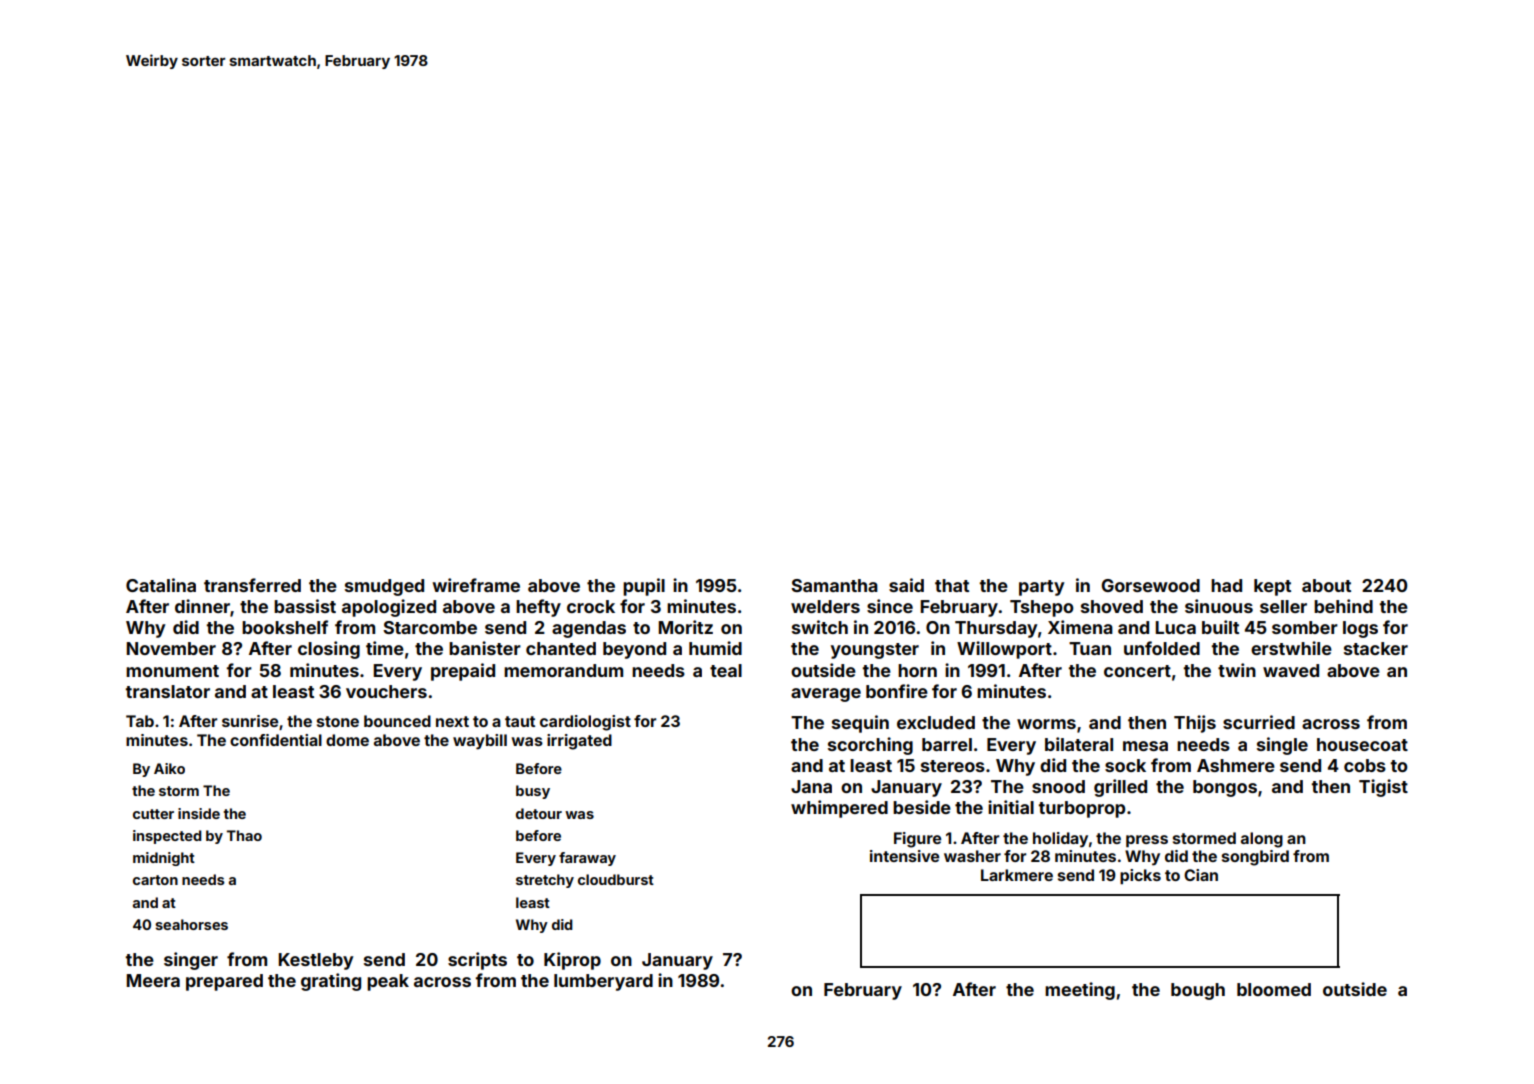 The height and width of the screenshot is (1084, 1534). I want to click on teal, so click(726, 670).
